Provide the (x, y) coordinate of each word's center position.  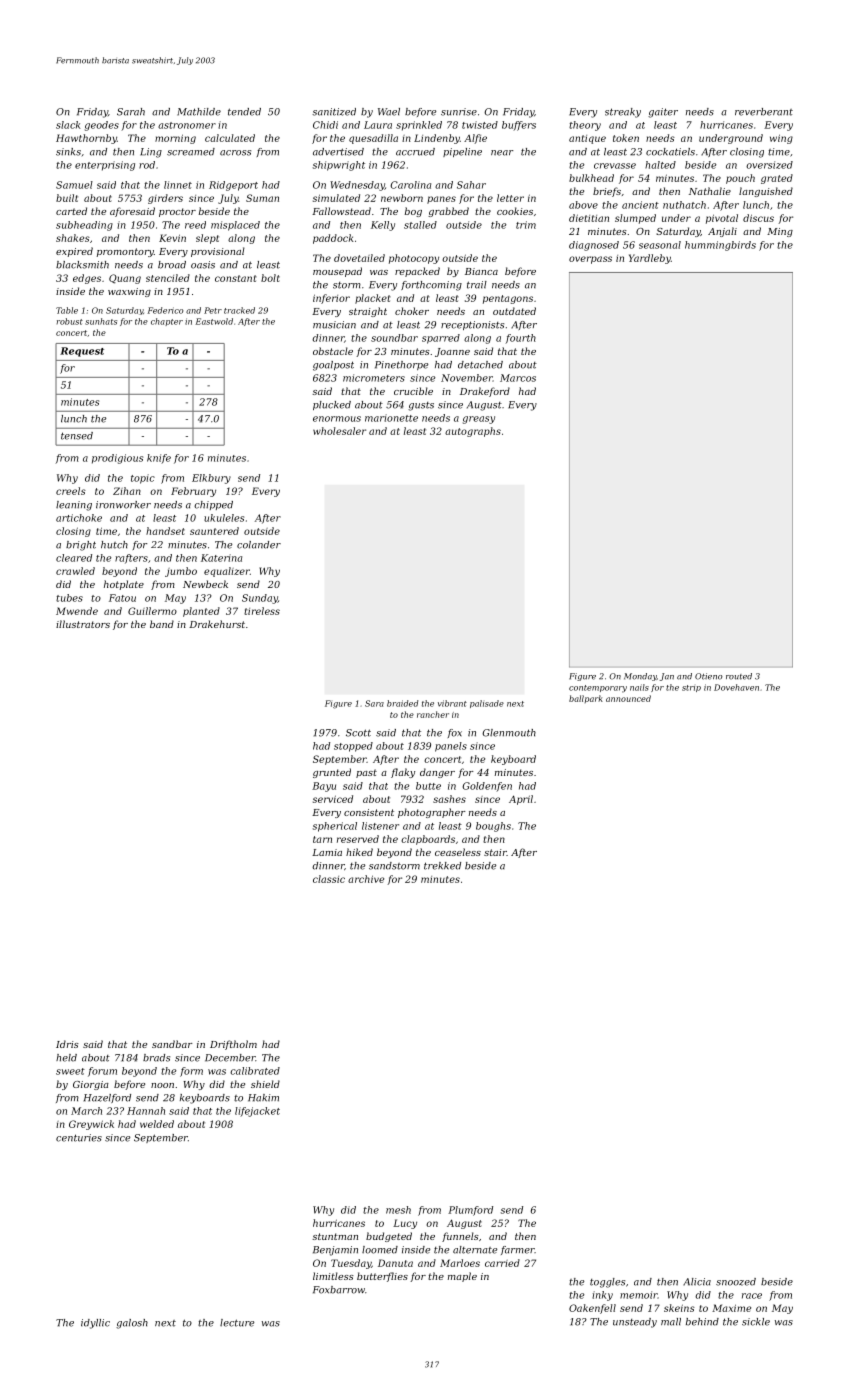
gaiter (663, 113)
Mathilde (199, 112)
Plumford (470, 1211)
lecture (237, 1323)
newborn (402, 198)
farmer (518, 1250)
